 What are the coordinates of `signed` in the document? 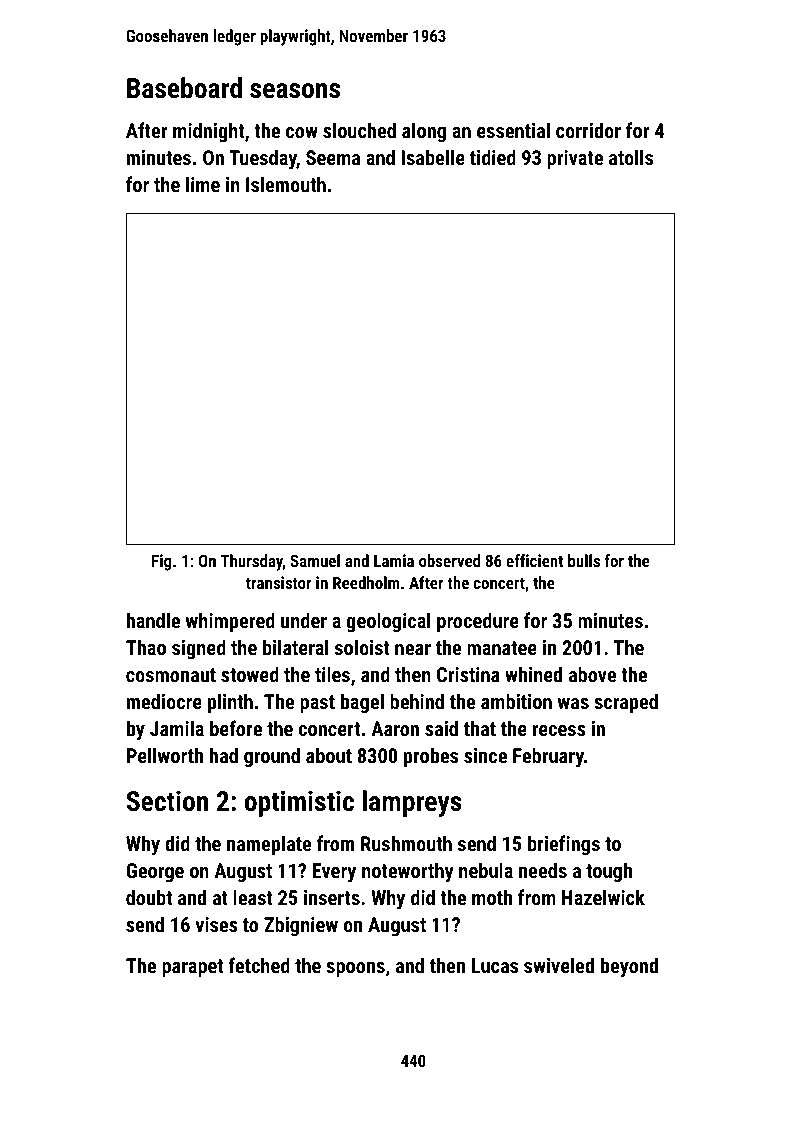 It's located at (199, 649).
